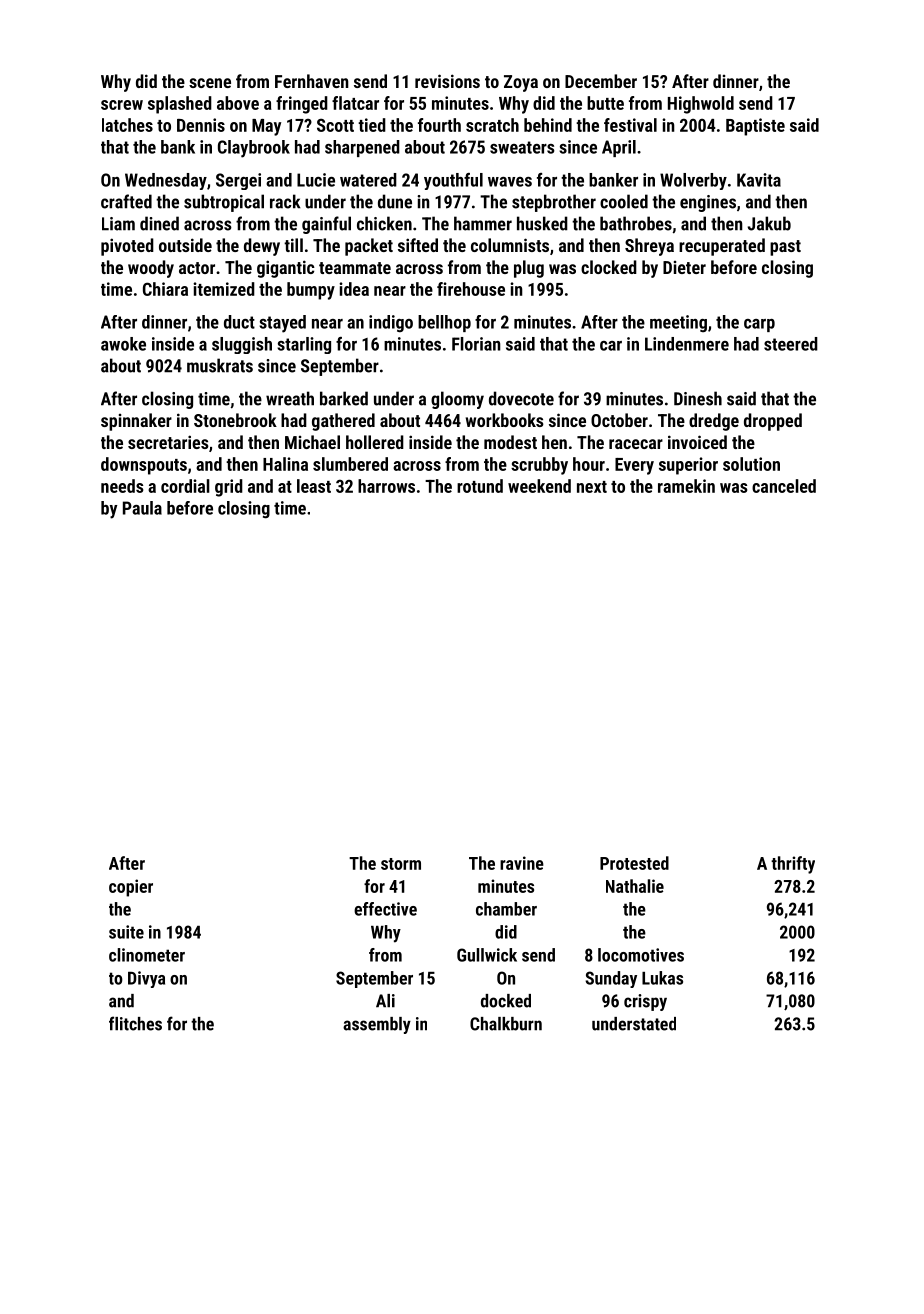 This screenshot has height=1314, width=924. What do you see at coordinates (791, 344) in the screenshot?
I see `steered` at bounding box center [791, 344].
